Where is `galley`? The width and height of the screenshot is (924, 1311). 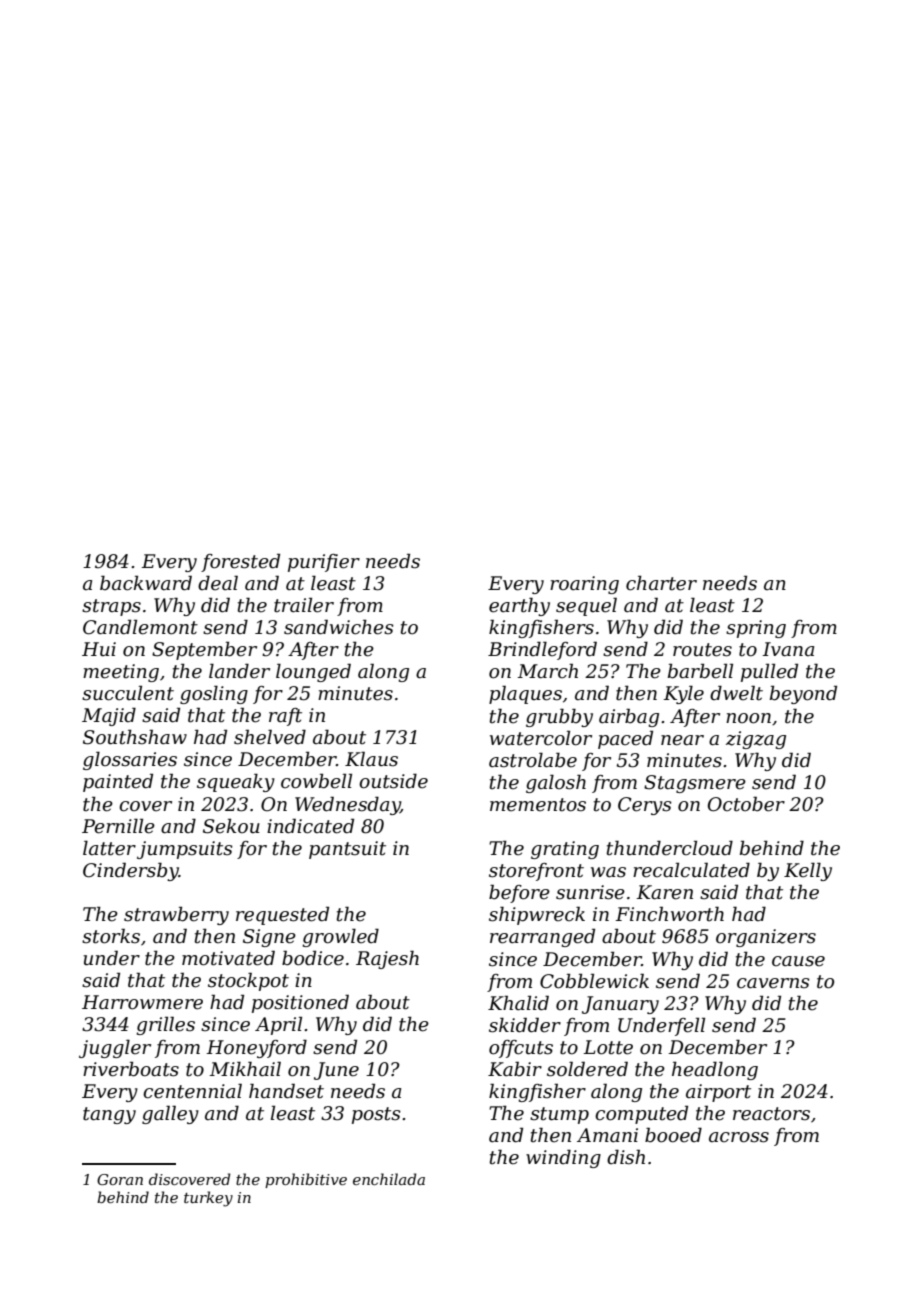
galley is located at coordinates (170, 1114).
